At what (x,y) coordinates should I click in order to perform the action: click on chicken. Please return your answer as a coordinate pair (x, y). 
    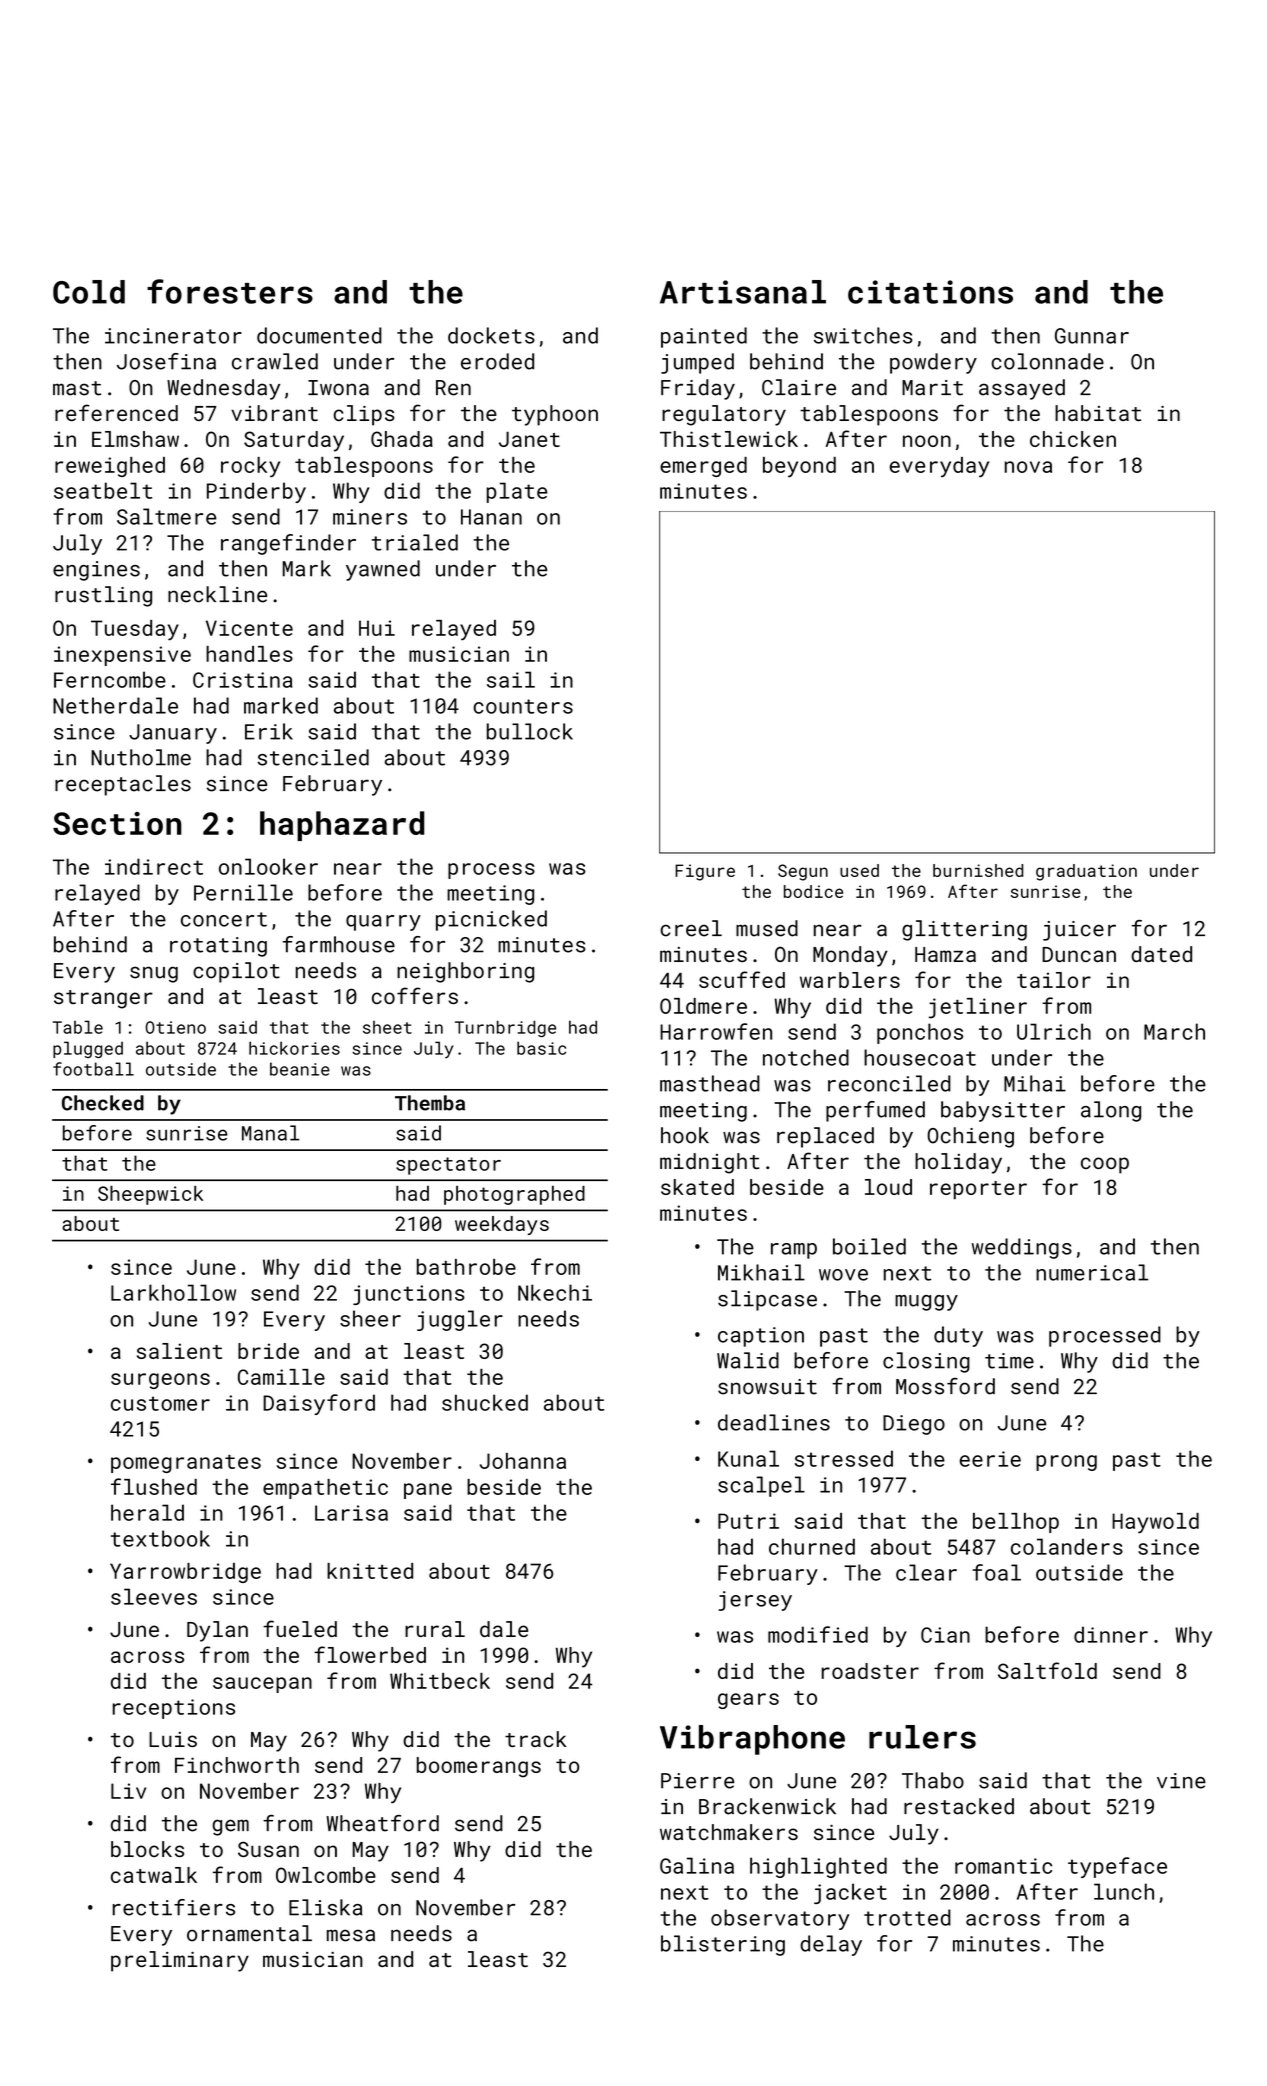
    Looking at the image, I should click on (1073, 439).
